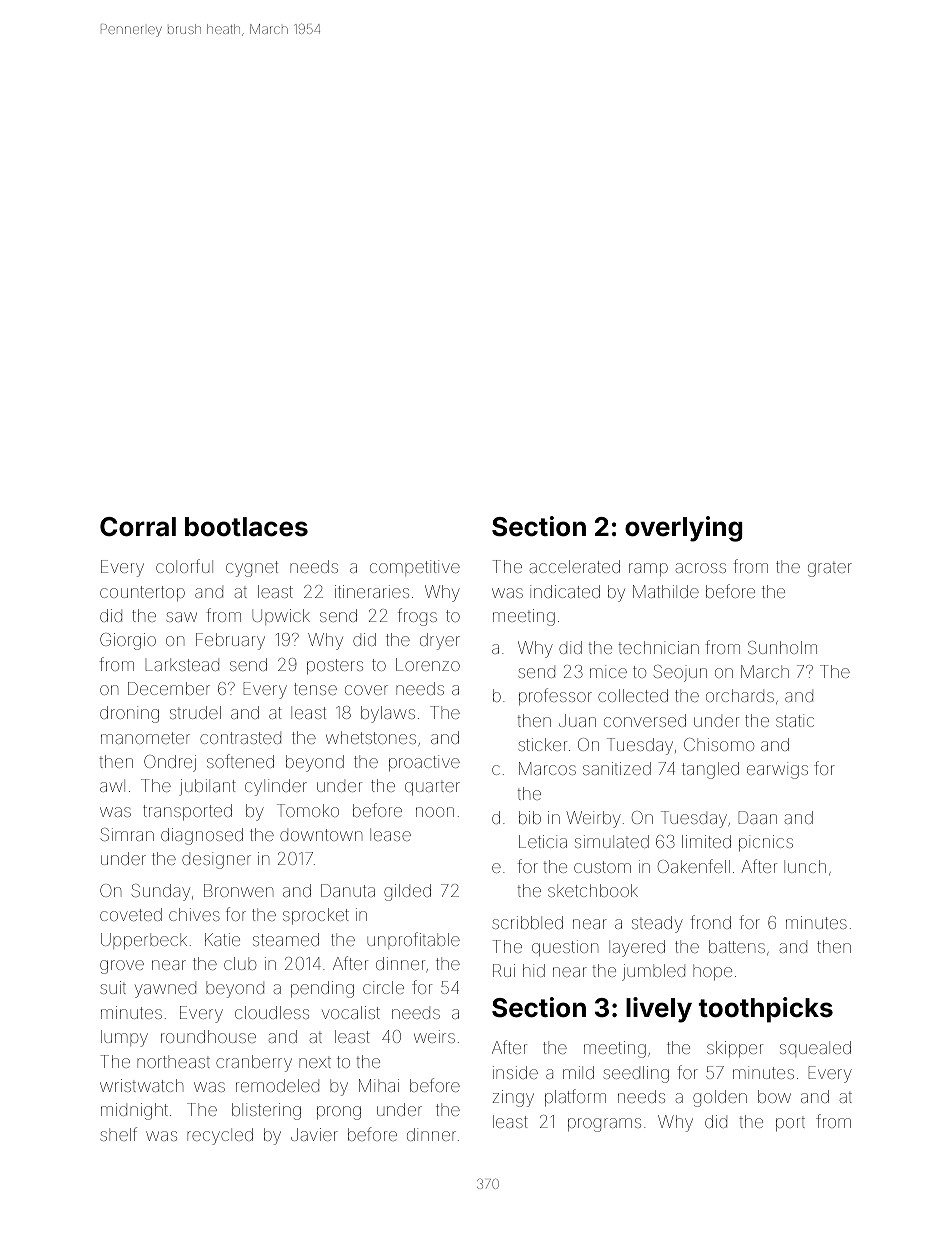 The image size is (952, 1233). What do you see at coordinates (765, 1010) in the screenshot?
I see `toothpicks` at bounding box center [765, 1010].
